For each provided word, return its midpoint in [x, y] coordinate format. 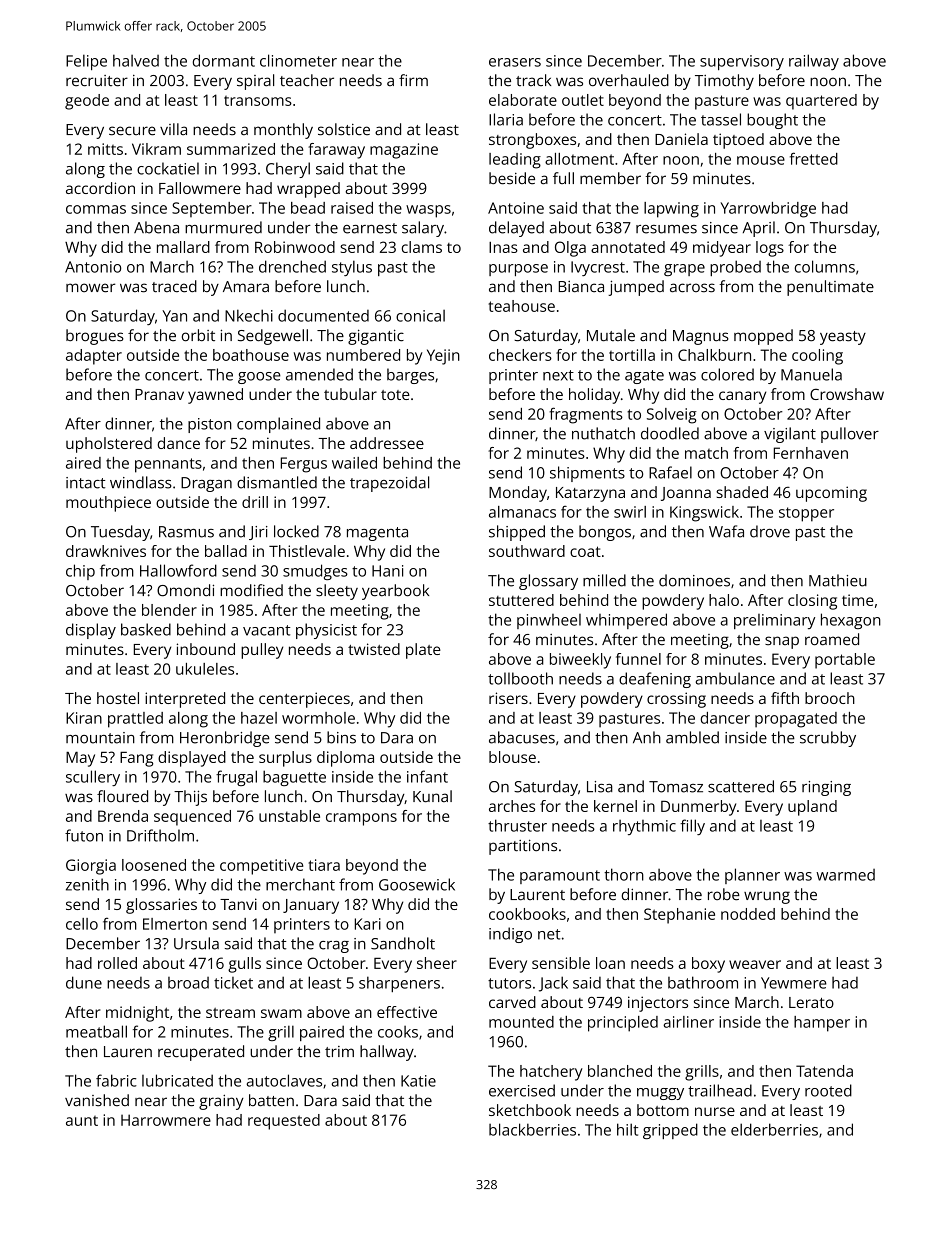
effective [407, 1012]
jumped [636, 288]
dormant [224, 60]
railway [814, 62]
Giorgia [91, 867]
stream [230, 1013]
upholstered [109, 445]
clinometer [298, 60]
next [558, 375]
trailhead [720, 1090]
